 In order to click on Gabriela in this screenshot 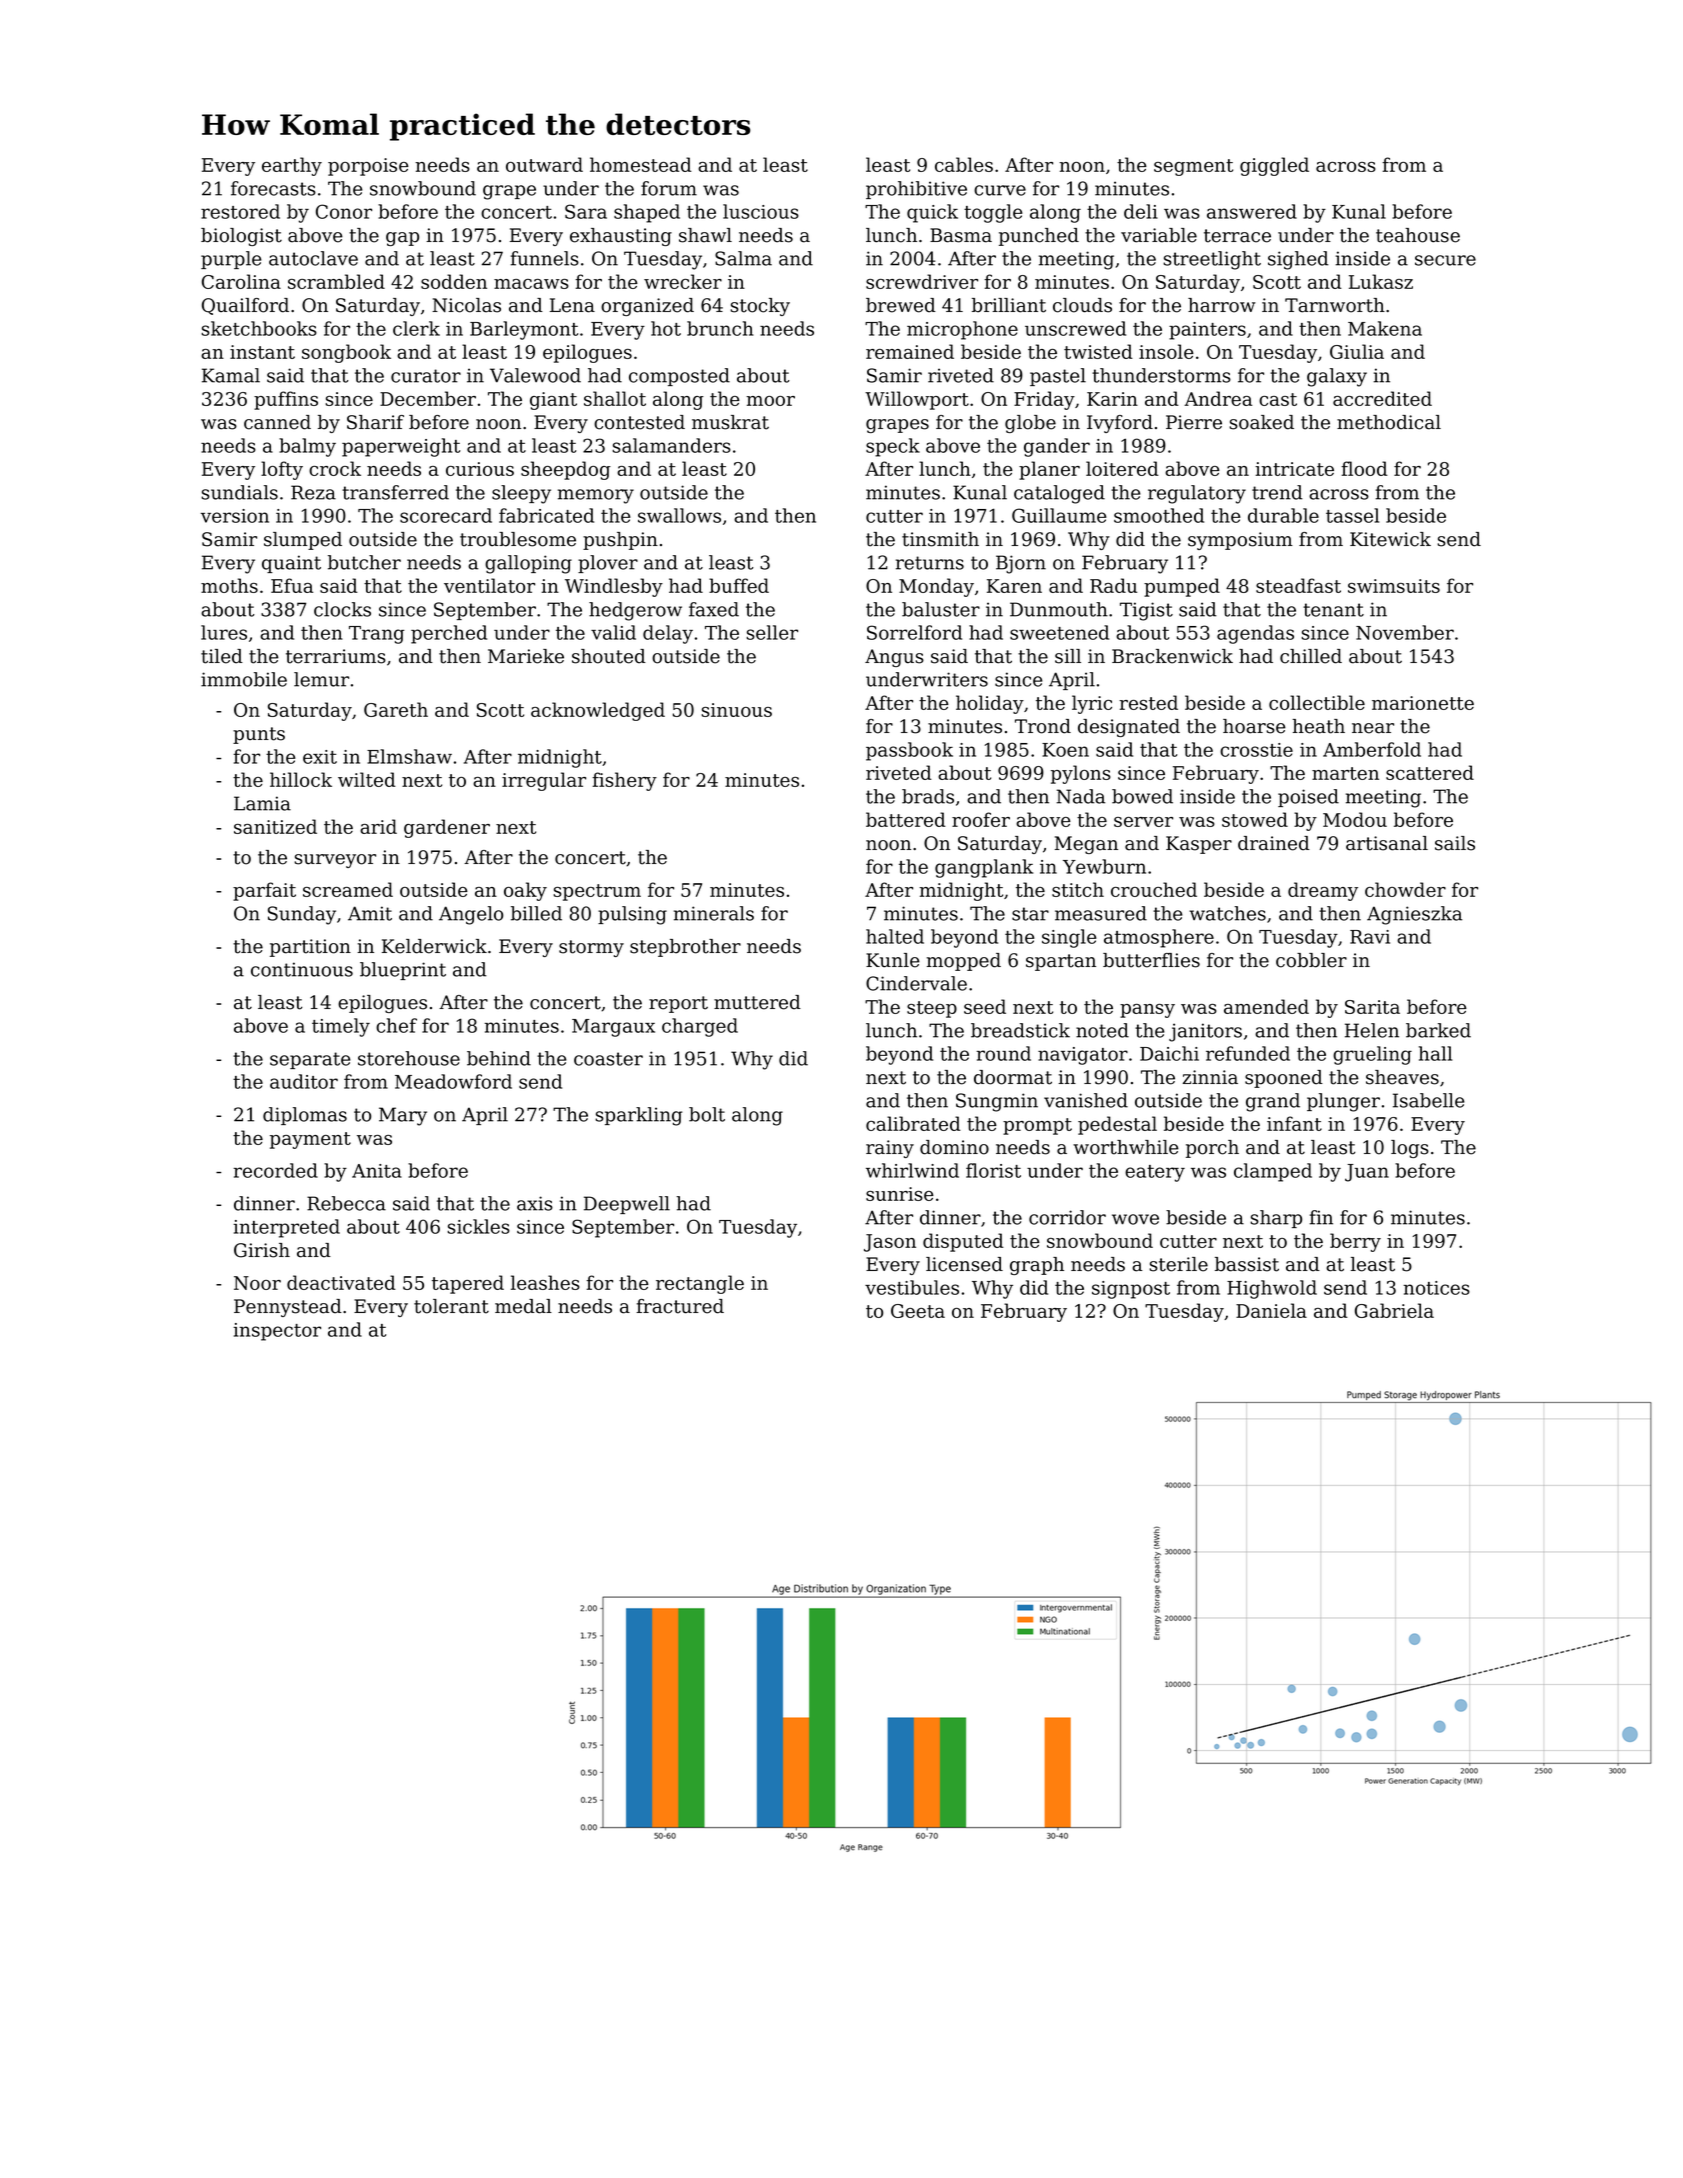, I will do `click(1394, 1310)`.
